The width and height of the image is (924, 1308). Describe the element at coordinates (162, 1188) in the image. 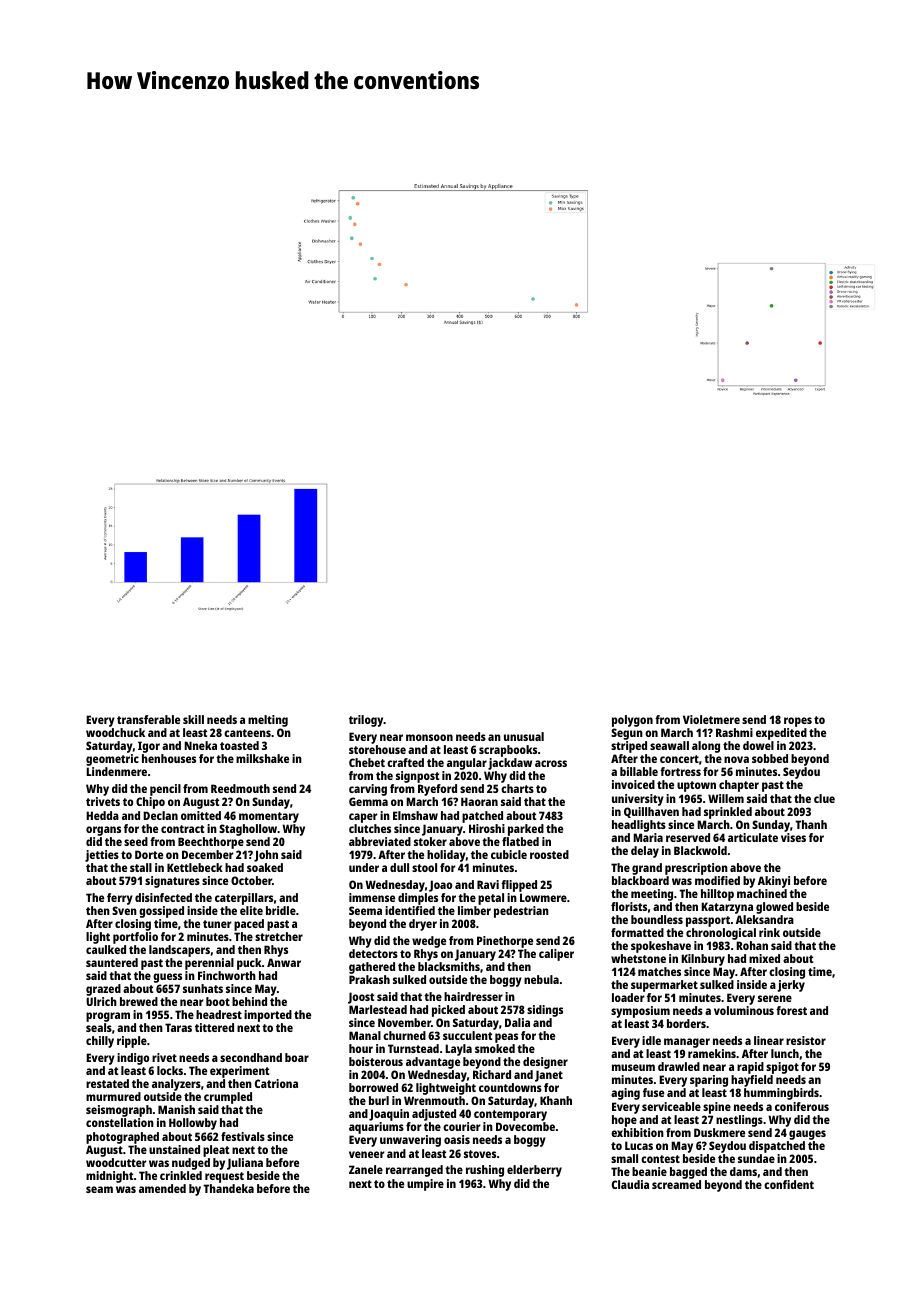

I see `amended` at that location.
